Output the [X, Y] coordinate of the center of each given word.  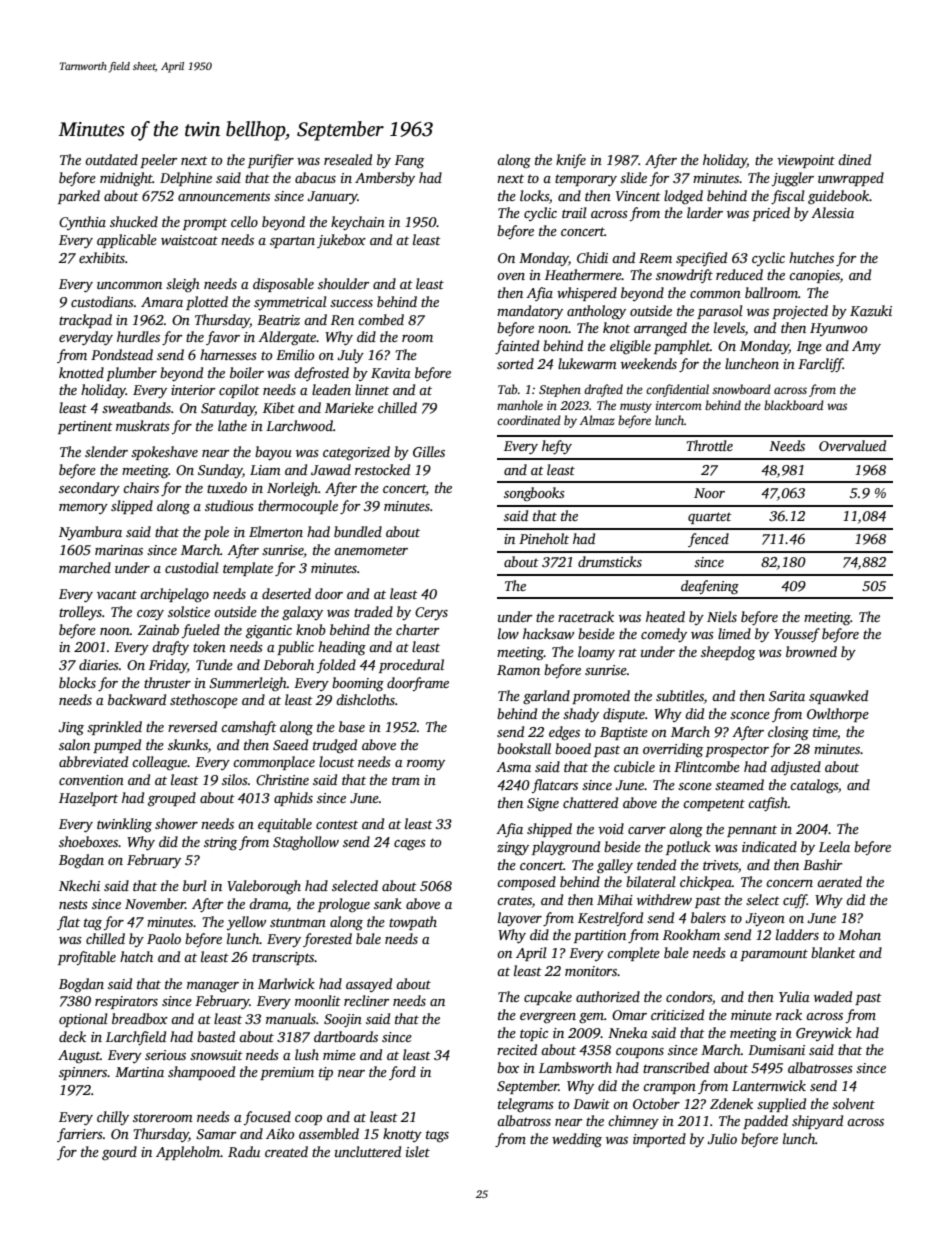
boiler [247, 372]
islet [418, 1151]
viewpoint [806, 161]
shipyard [817, 1122]
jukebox [341, 241]
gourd [119, 1153]
